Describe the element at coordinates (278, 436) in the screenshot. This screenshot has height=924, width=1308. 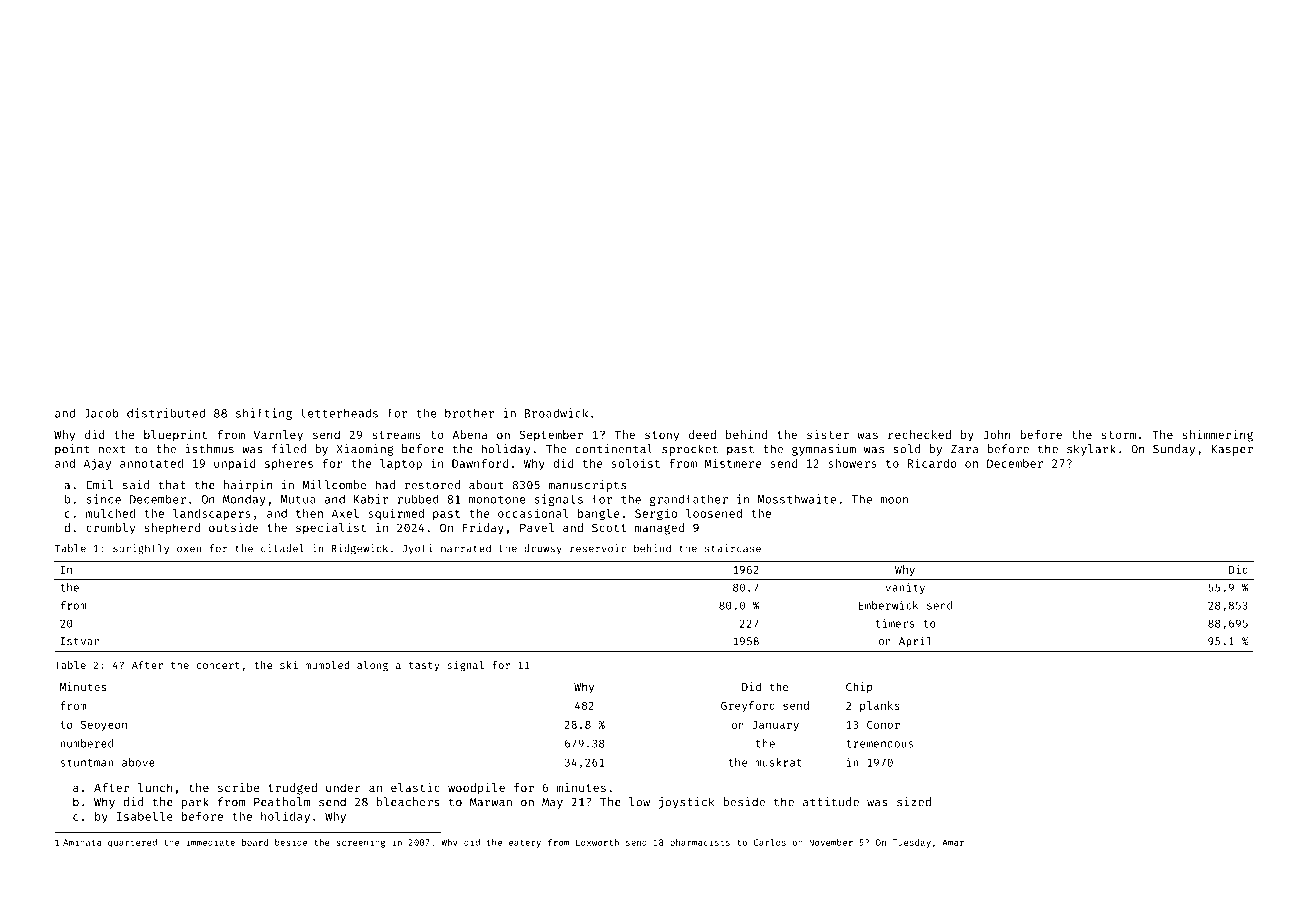
I see `Varnley` at that location.
